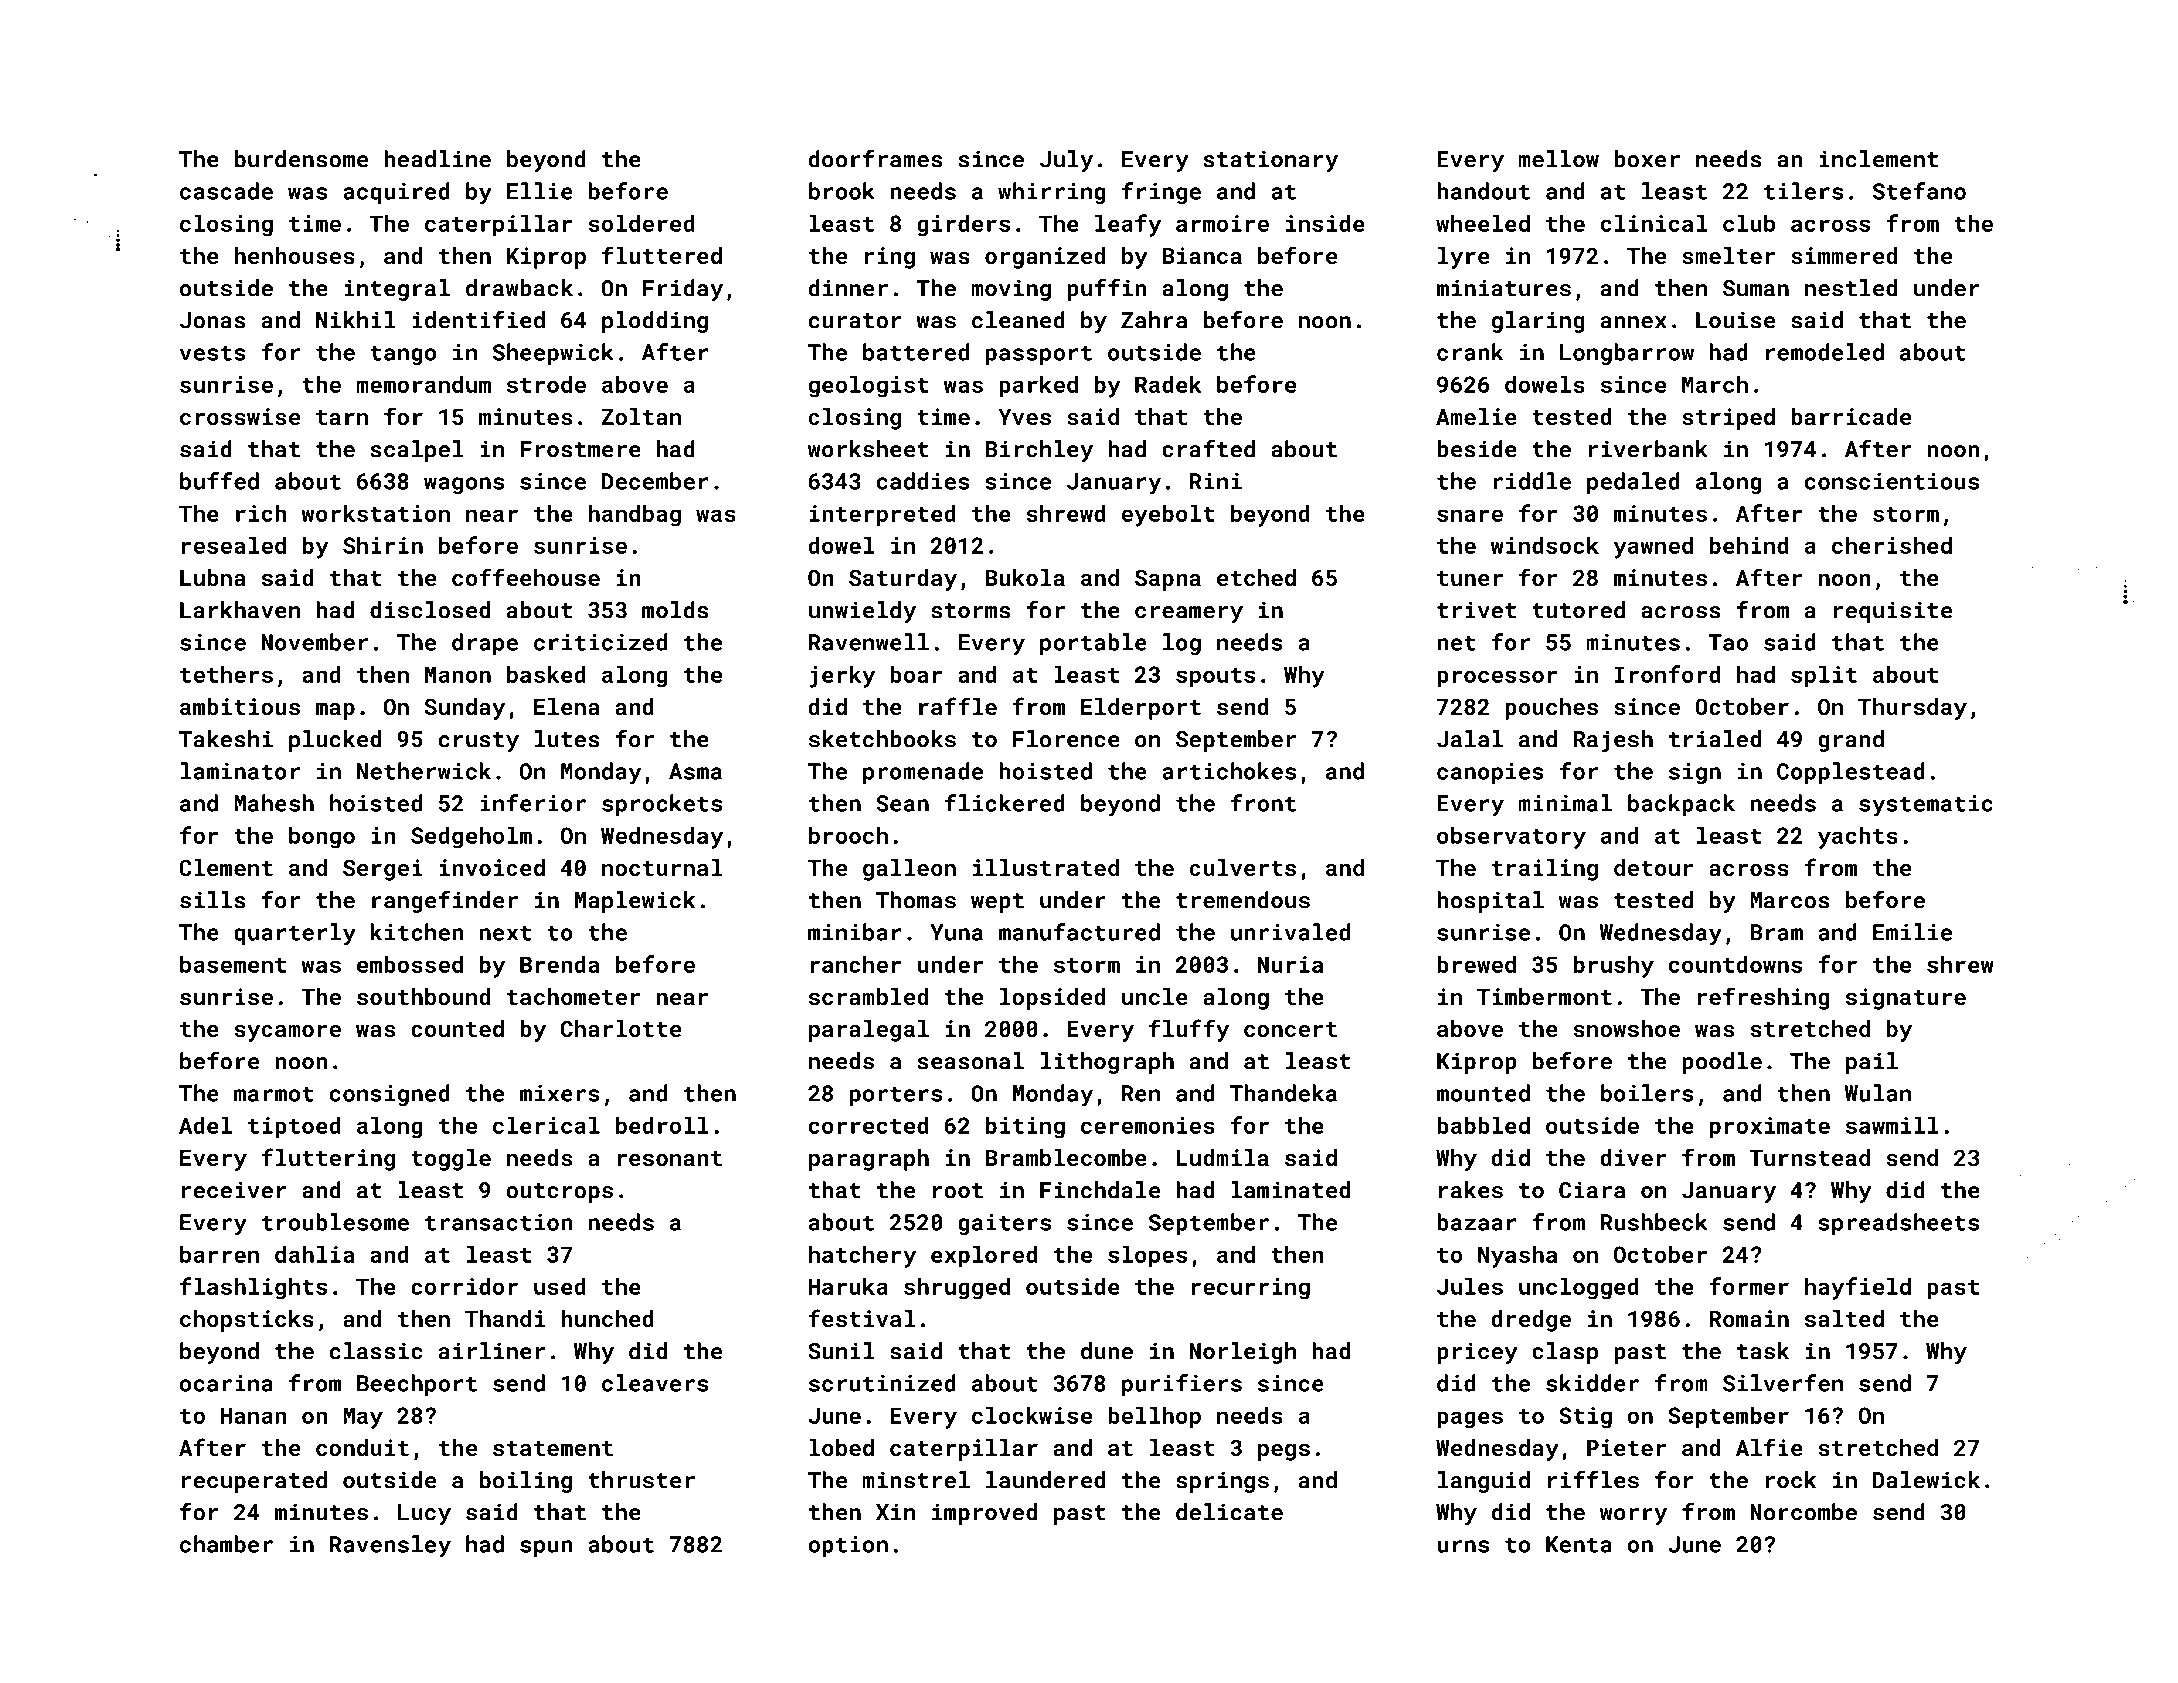 The image size is (2178, 1683). I want to click on option, so click(848, 1546).
